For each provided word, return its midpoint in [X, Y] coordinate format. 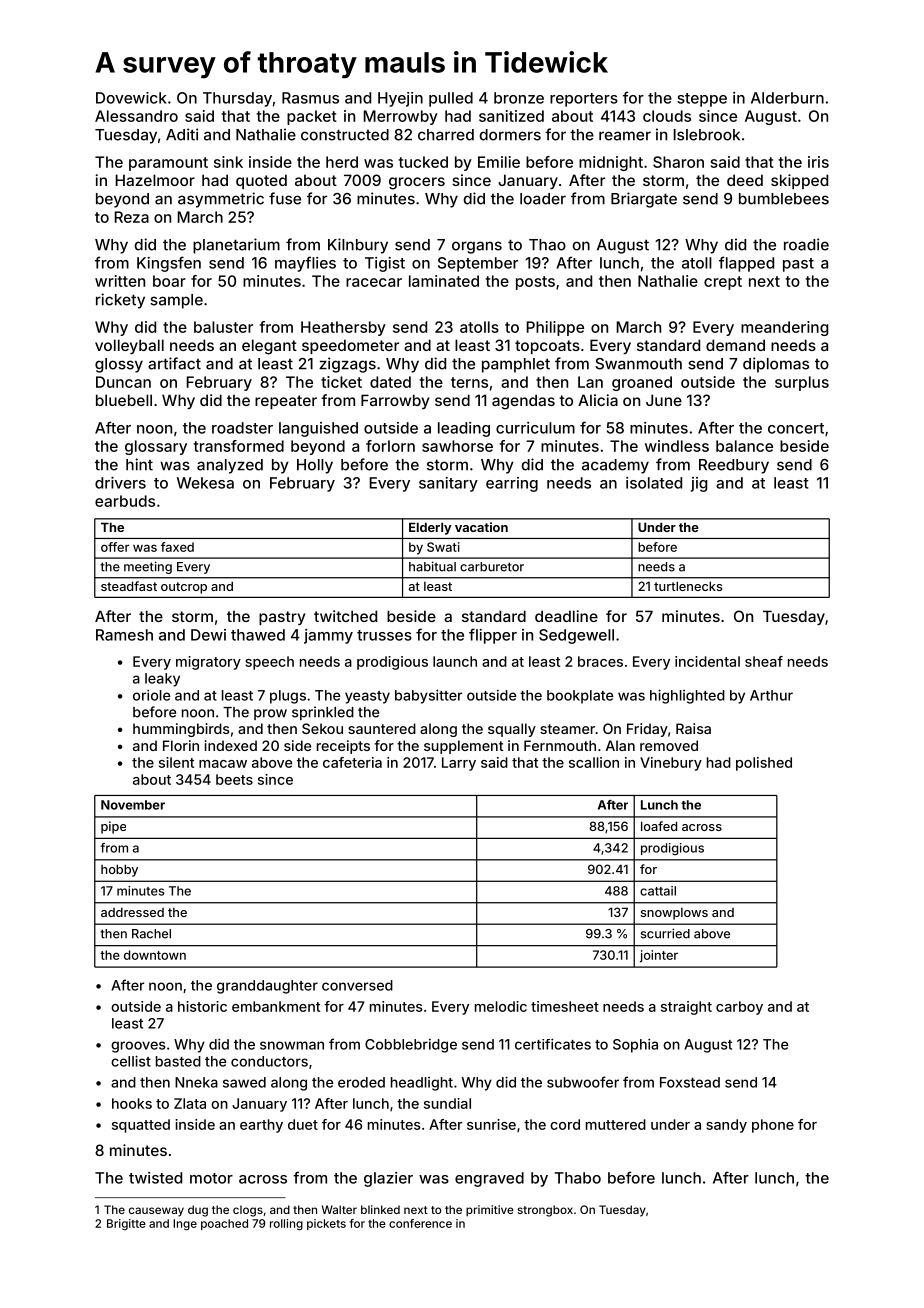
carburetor [492, 567]
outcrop [184, 588]
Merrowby [400, 117]
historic [202, 1006]
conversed [357, 985]
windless [677, 446]
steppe [702, 100]
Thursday [237, 99]
